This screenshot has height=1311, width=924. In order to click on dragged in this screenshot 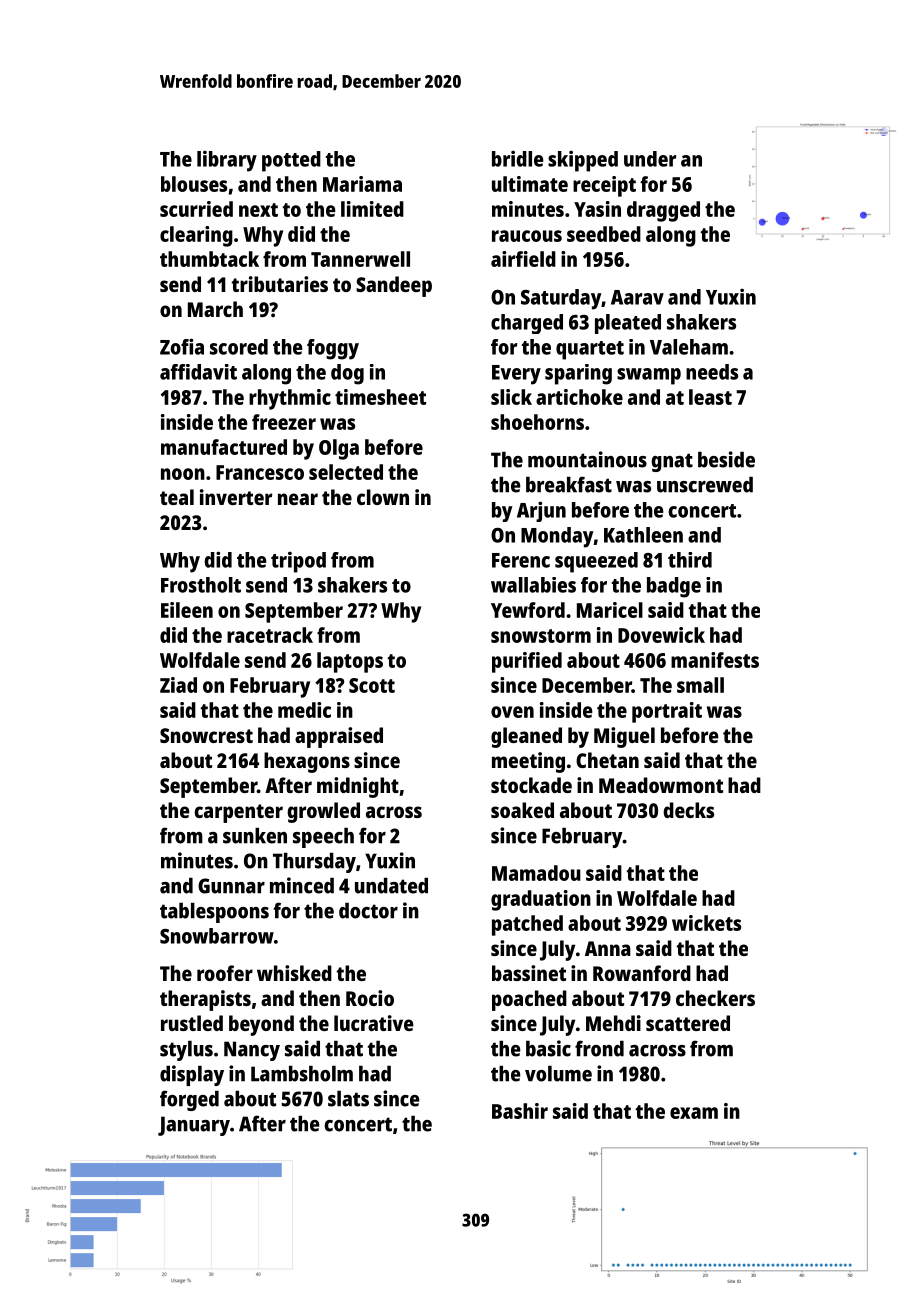, I will do `click(663, 211)`.
